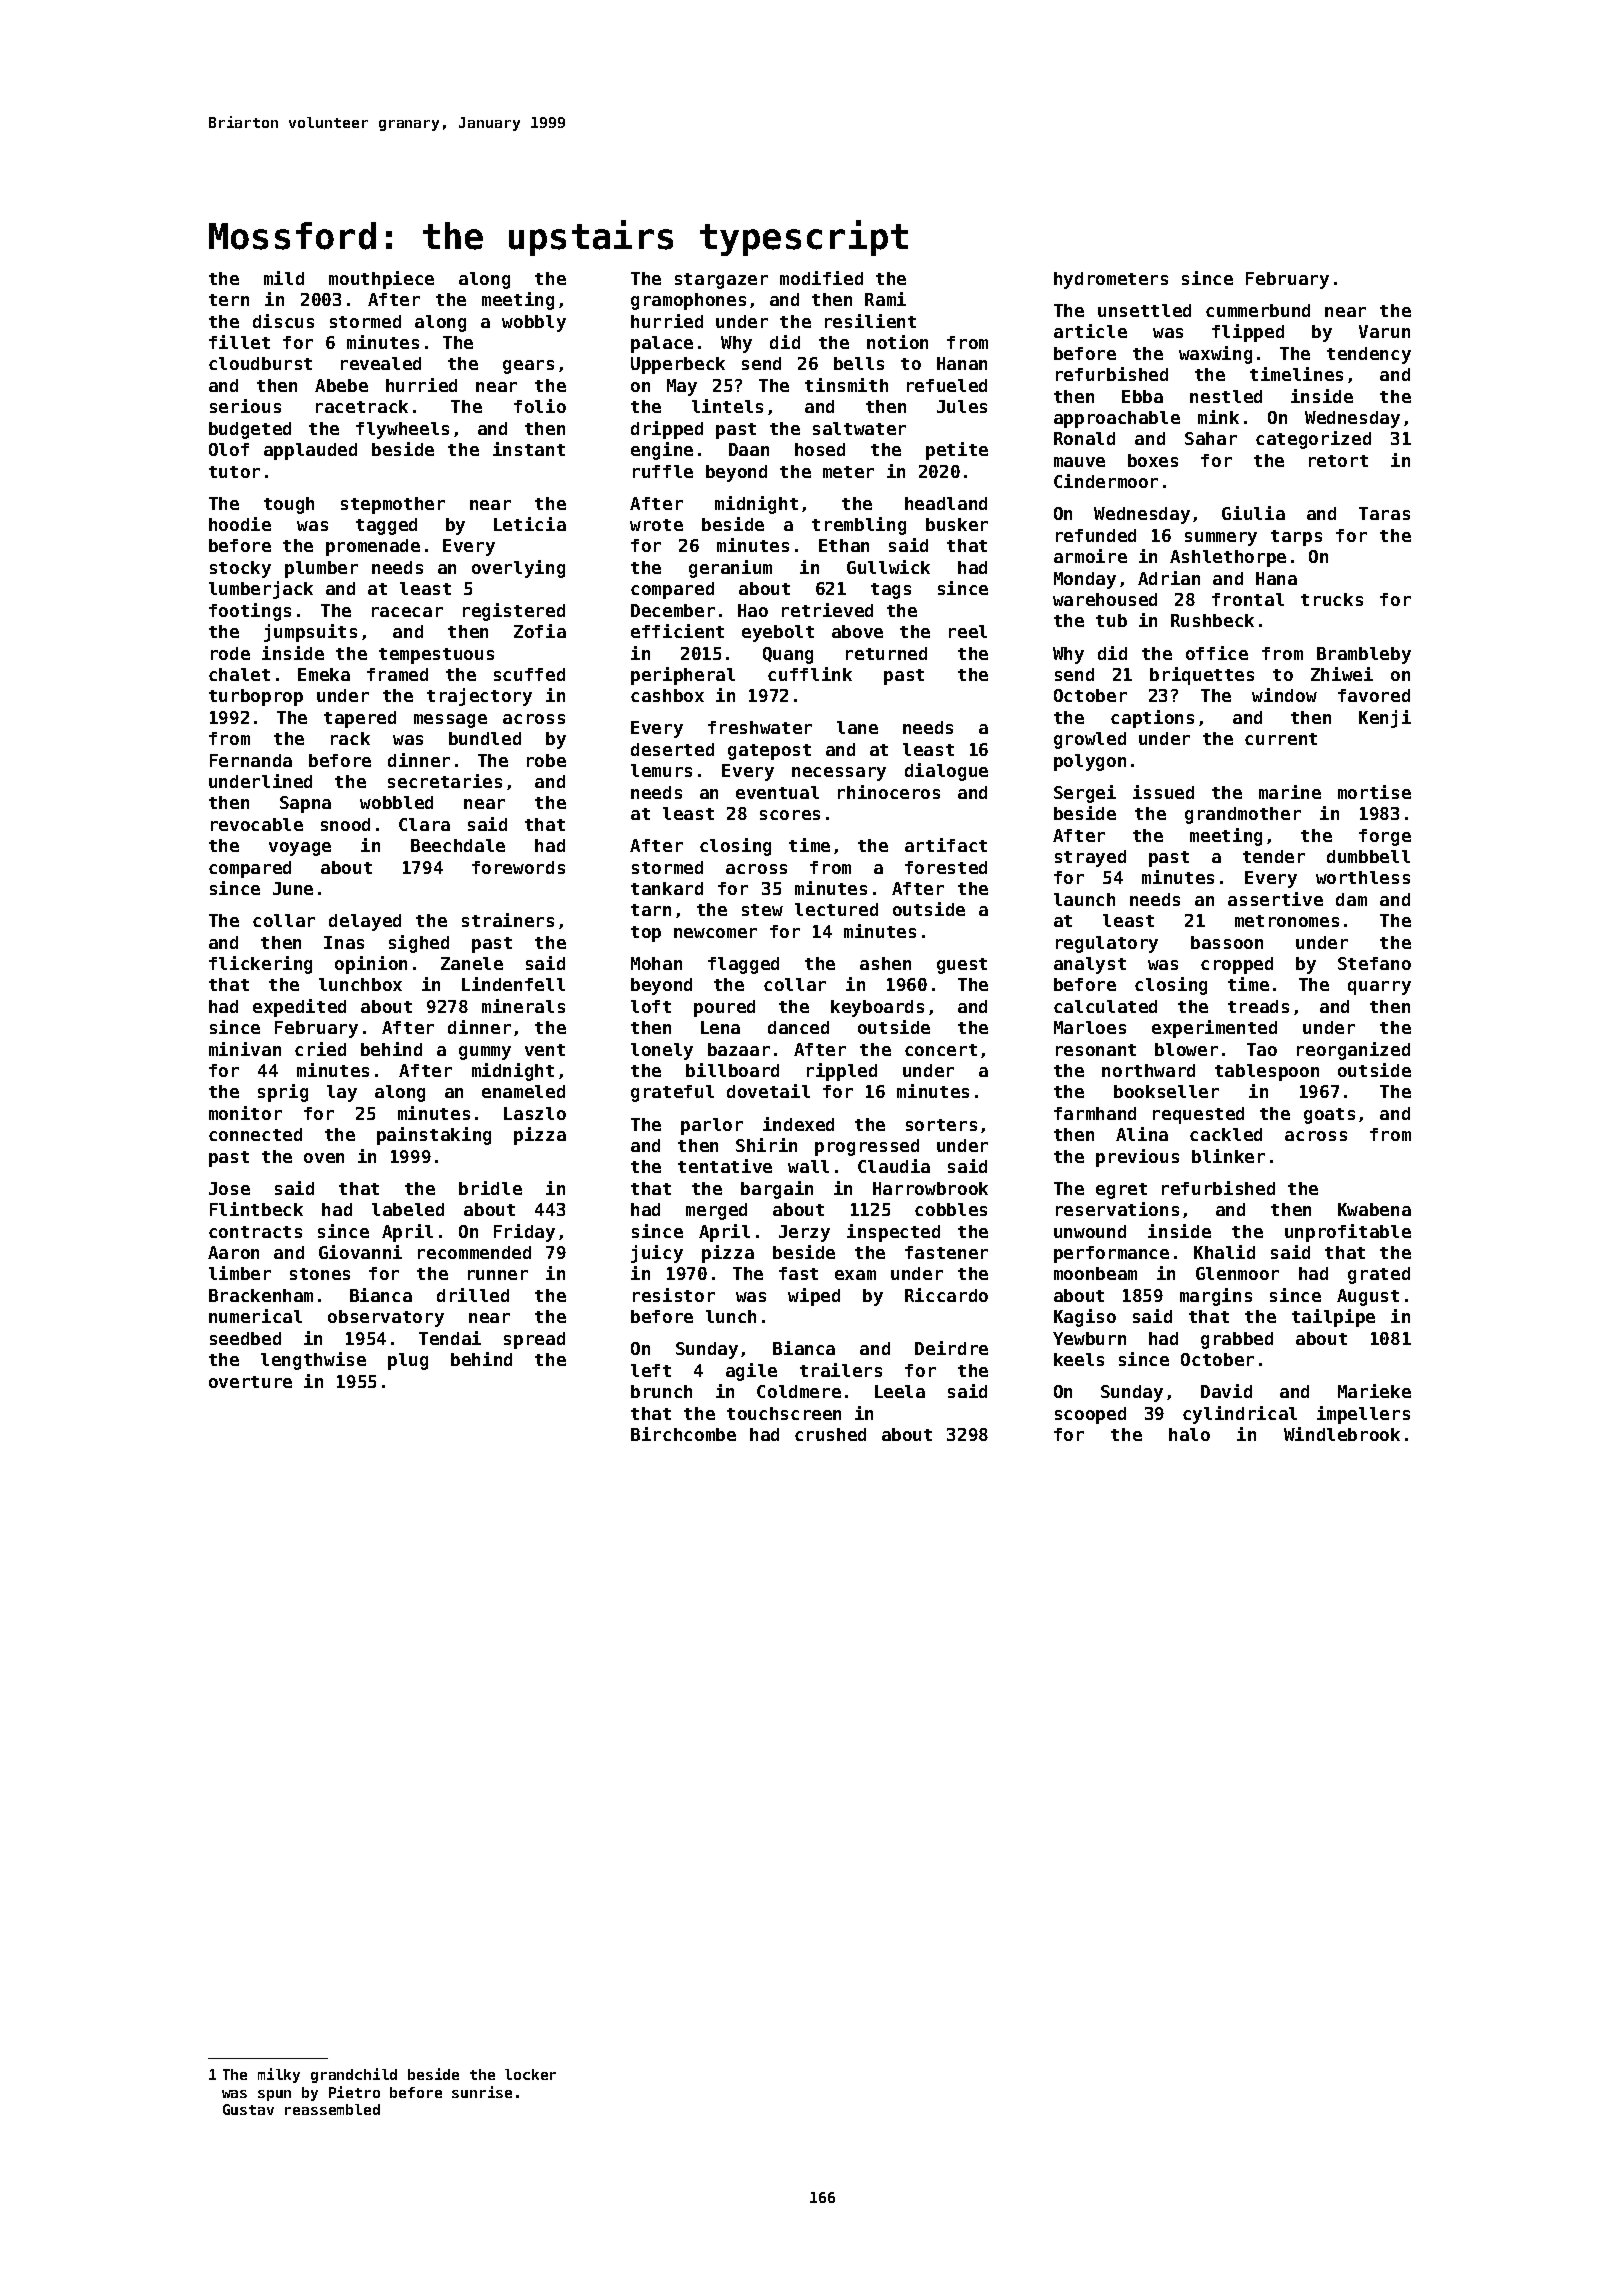  Describe the element at coordinates (530, 2074) in the image. I see `locker` at that location.
